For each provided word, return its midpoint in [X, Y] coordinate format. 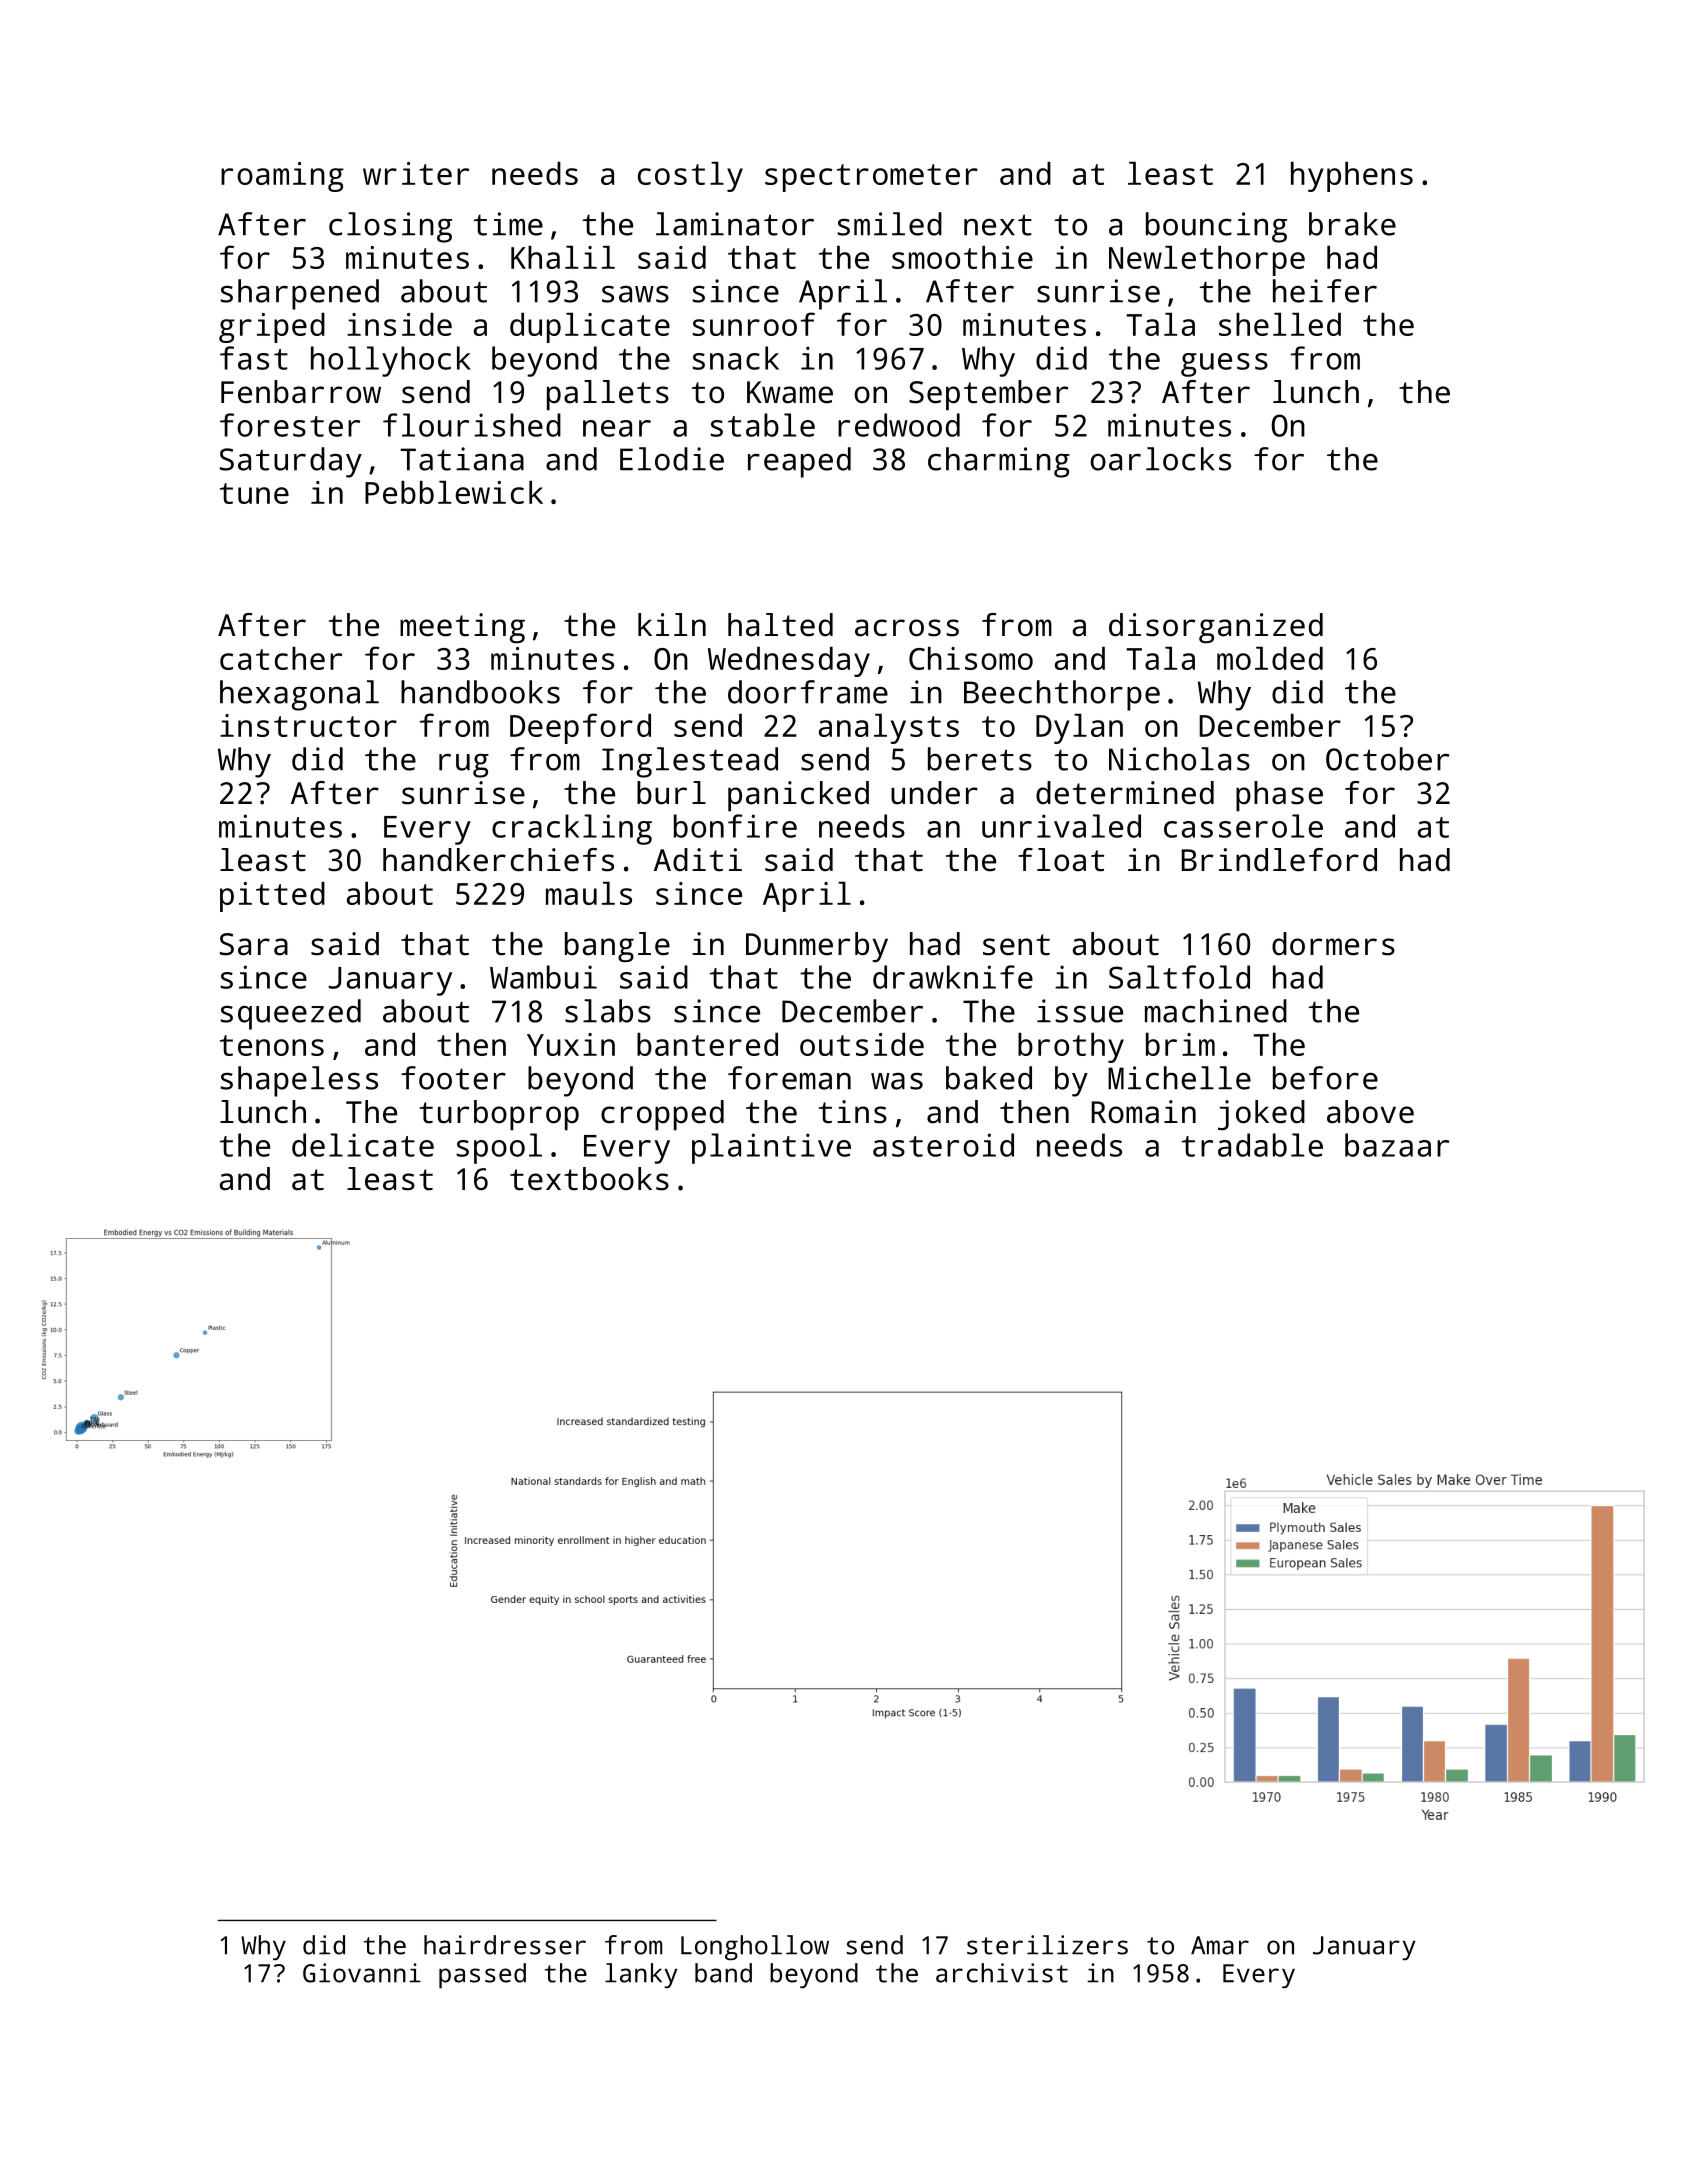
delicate [363, 1145]
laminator [735, 224]
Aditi [698, 860]
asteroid [943, 1145]
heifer [1325, 291]
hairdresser [505, 1945]
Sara [254, 944]
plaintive [771, 1148]
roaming [282, 177]
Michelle [1179, 1078]
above [1370, 1112]
